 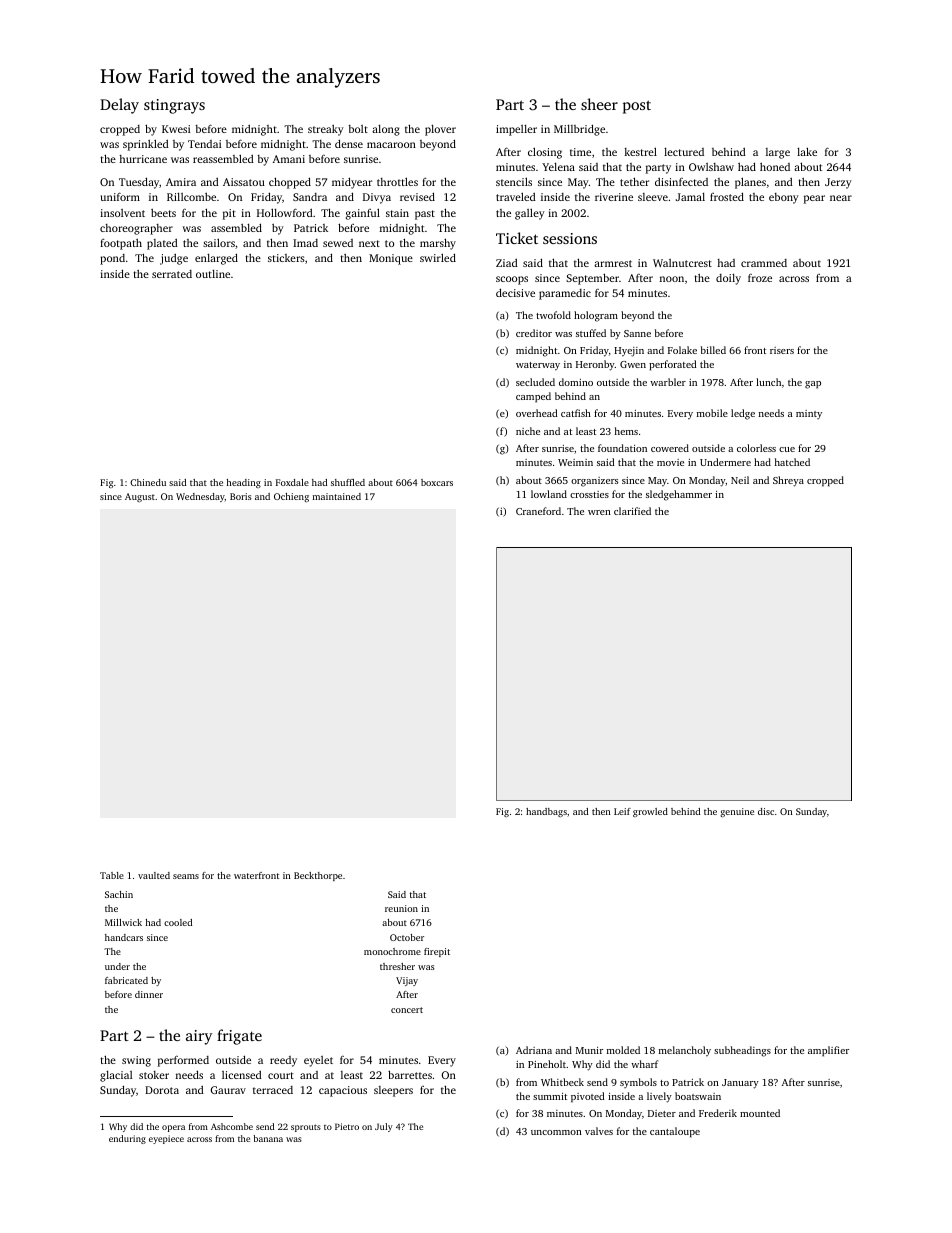 What do you see at coordinates (140, 497) in the screenshot?
I see `August` at bounding box center [140, 497].
